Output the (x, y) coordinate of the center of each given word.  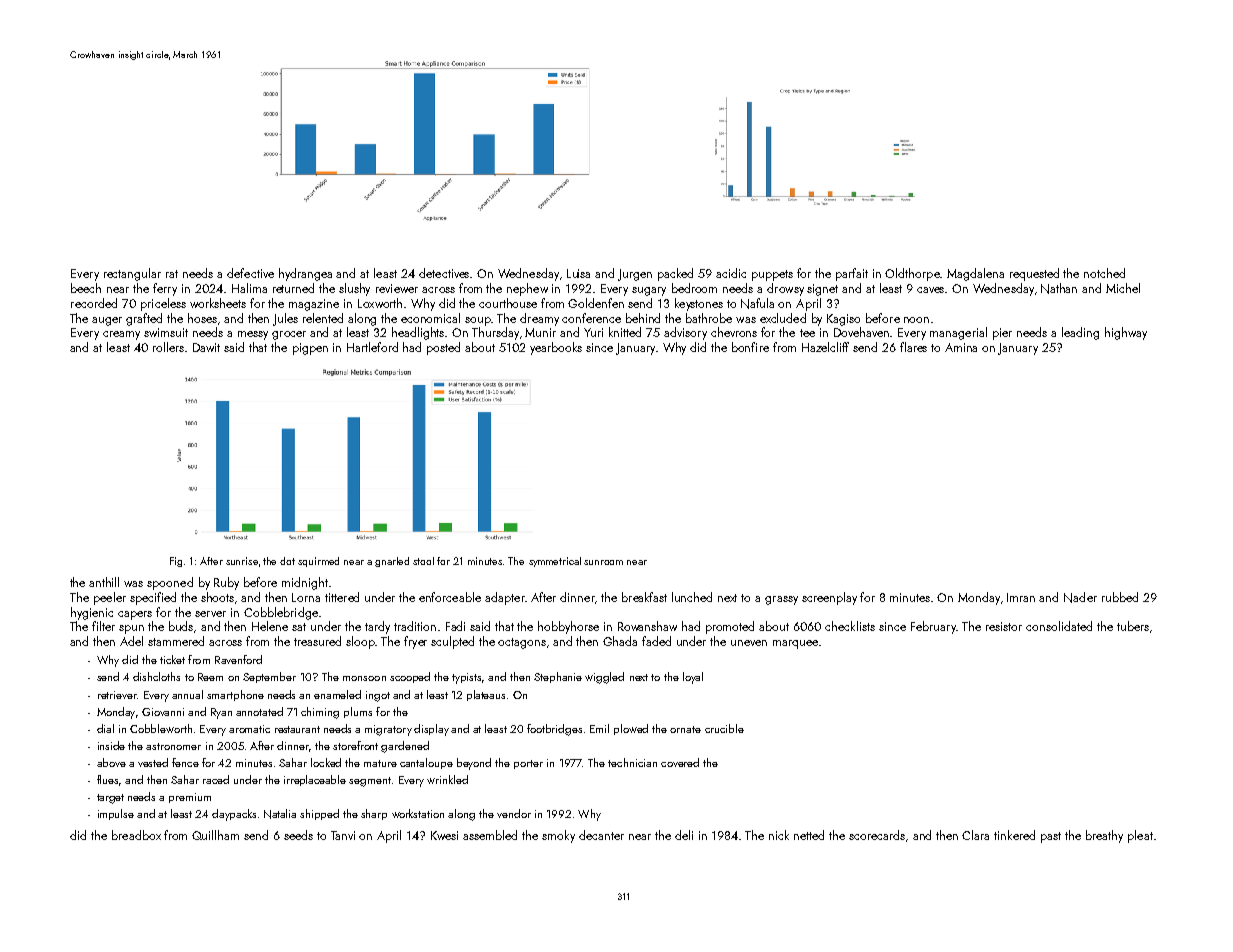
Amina (961, 347)
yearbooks (556, 348)
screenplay (829, 598)
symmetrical (555, 562)
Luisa (578, 273)
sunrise (242, 561)
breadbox (136, 835)
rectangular (132, 274)
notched (1104, 273)
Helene (270, 626)
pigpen (310, 349)
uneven (749, 643)
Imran (1021, 597)
